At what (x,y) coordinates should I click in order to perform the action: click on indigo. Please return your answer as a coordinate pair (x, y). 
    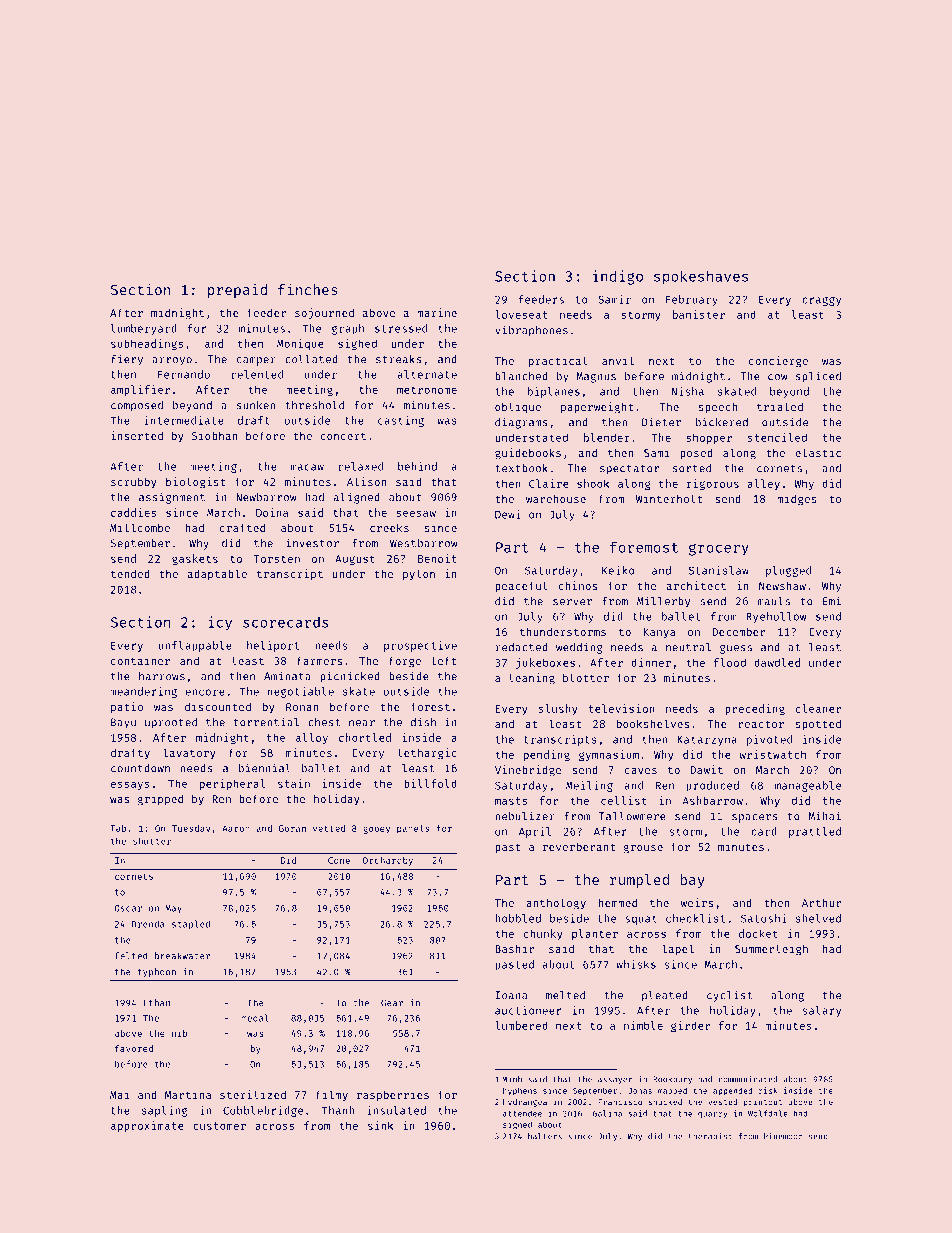
    Looking at the image, I should click on (618, 277).
